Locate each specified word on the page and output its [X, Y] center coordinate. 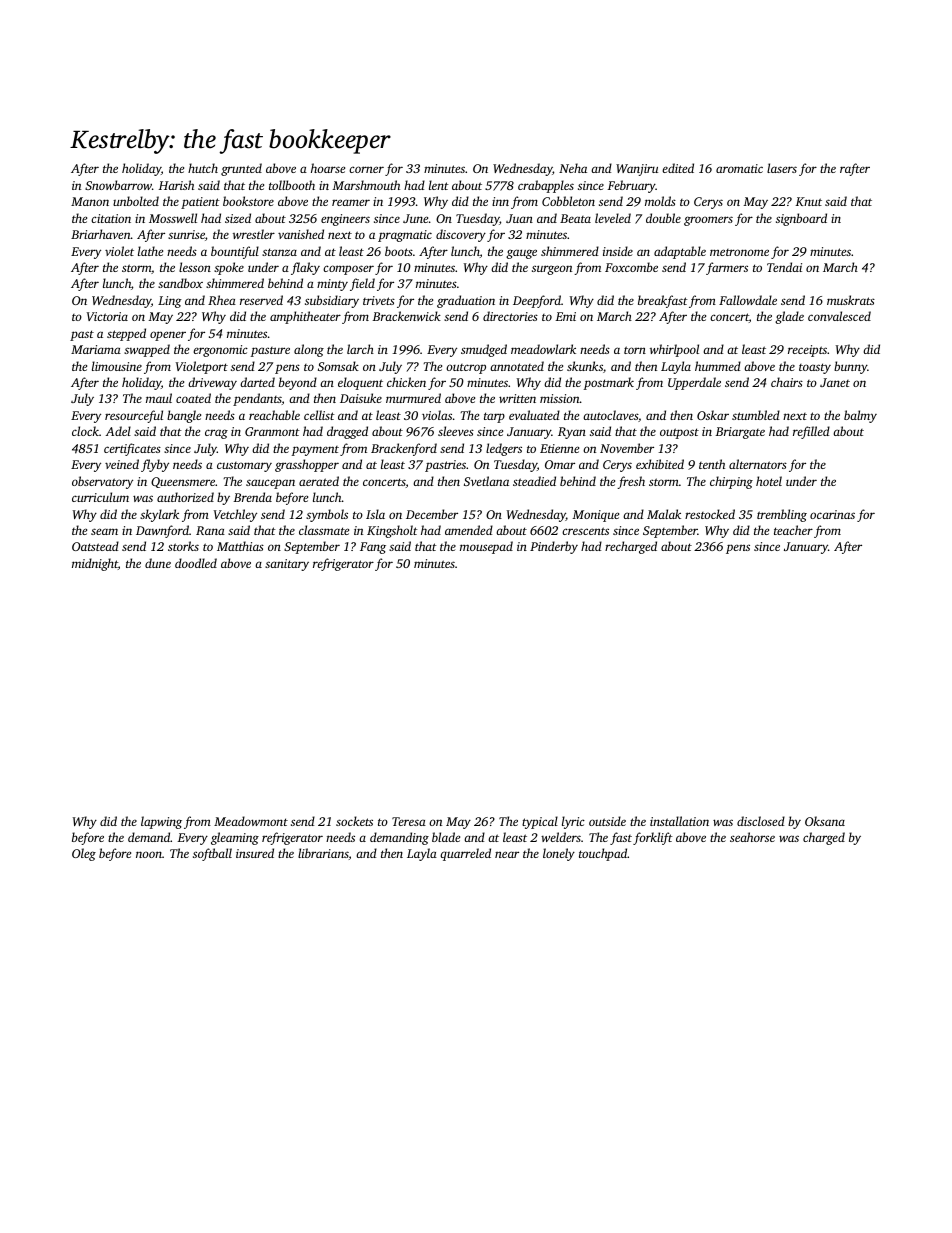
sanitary [287, 565]
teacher [793, 530]
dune [158, 563]
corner [366, 169]
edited [678, 168]
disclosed [761, 821]
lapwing [161, 822]
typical [540, 822]
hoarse [328, 168]
